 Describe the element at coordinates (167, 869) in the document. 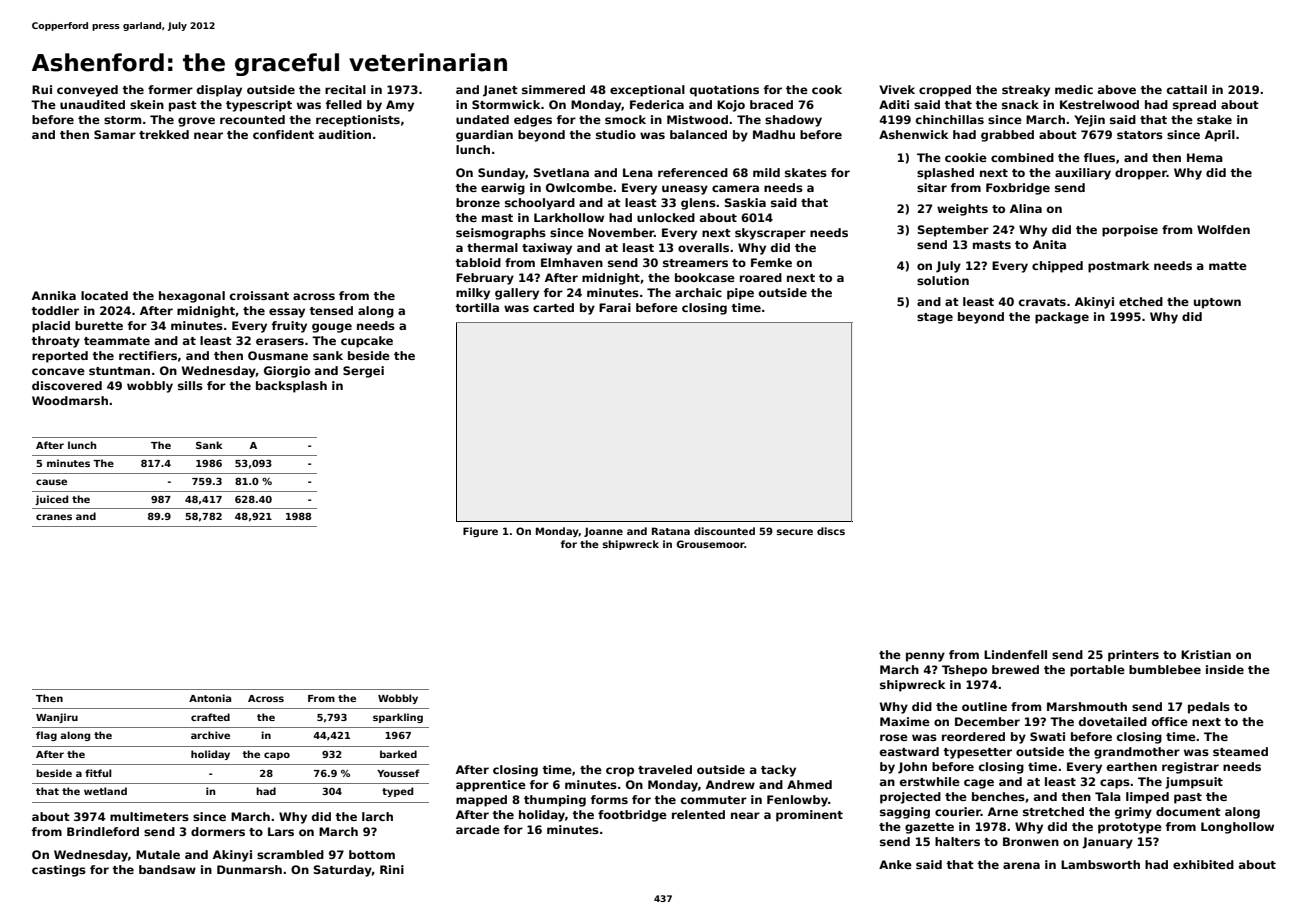

I see `bandsaw` at that location.
